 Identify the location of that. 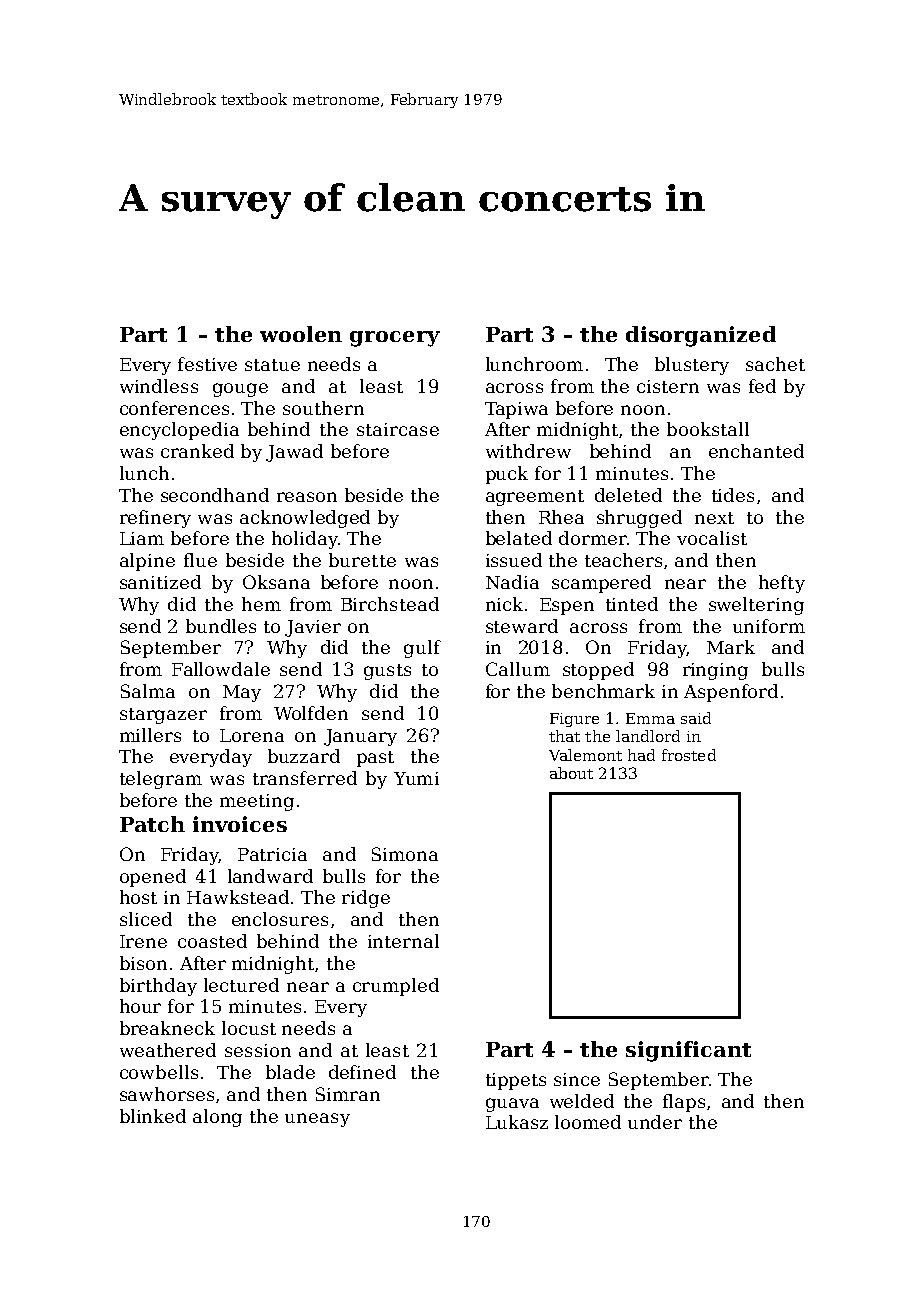
(564, 736).
